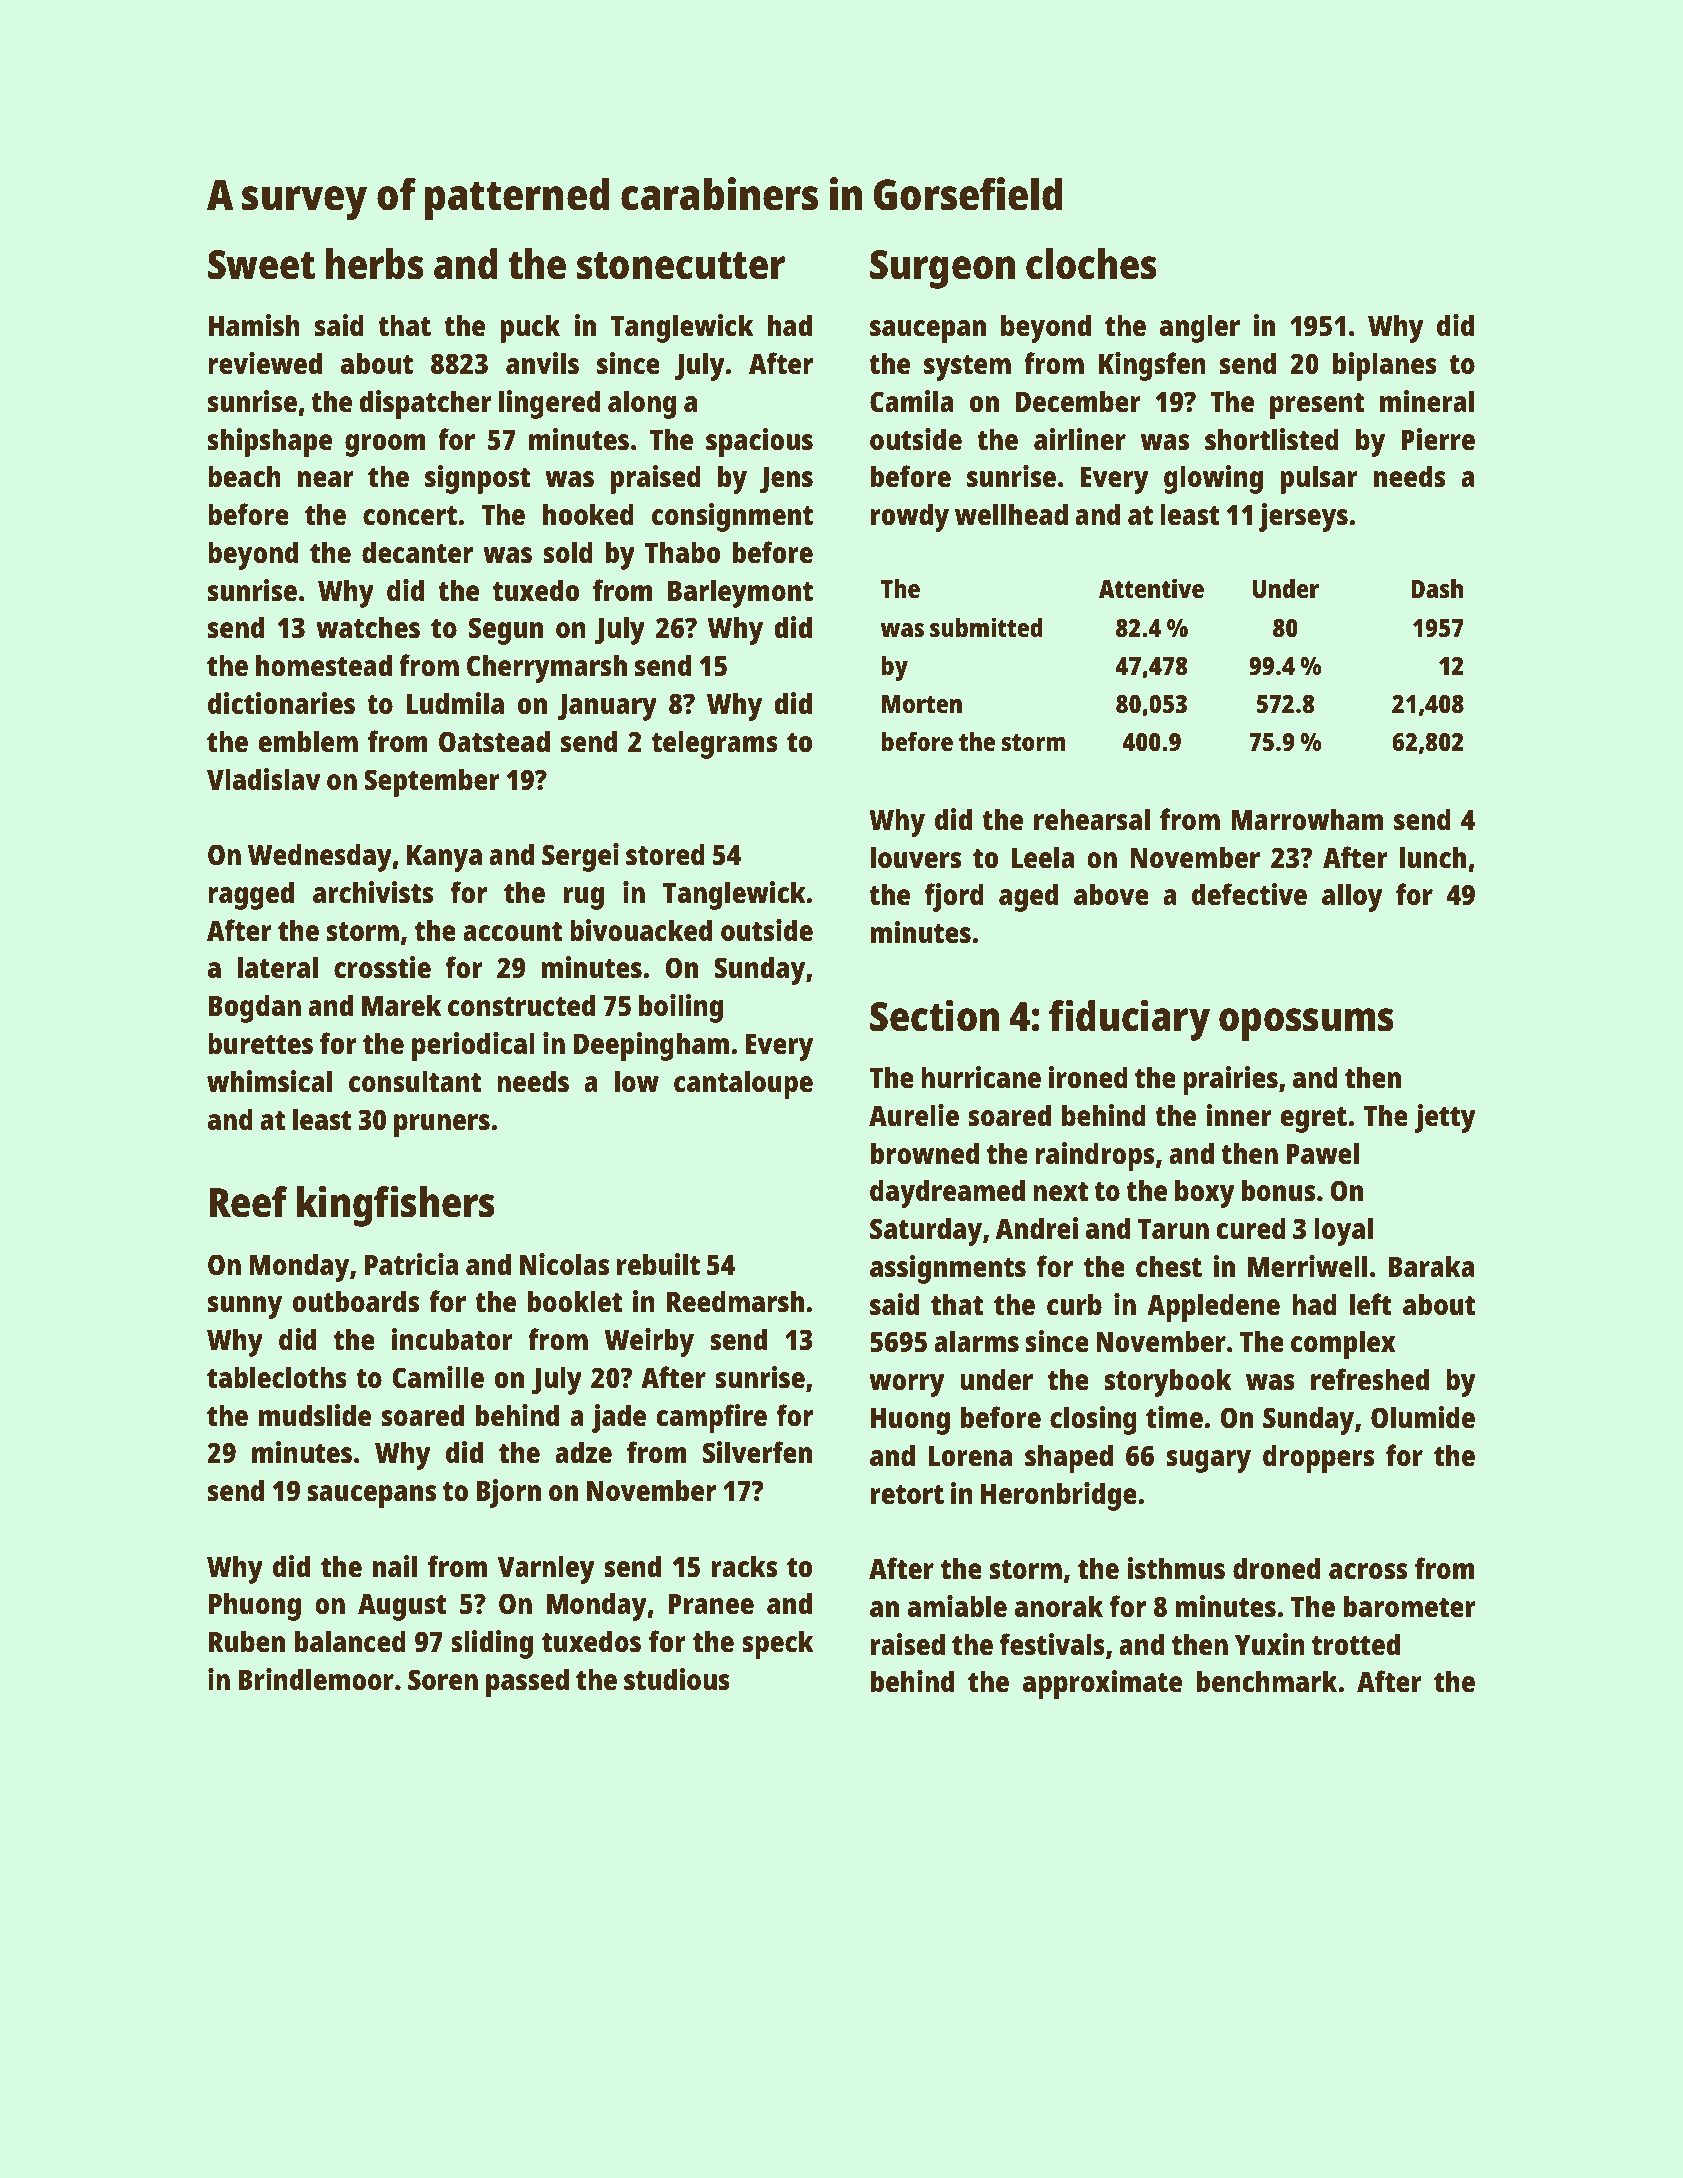  What do you see at coordinates (247, 1641) in the screenshot?
I see `Ruben` at bounding box center [247, 1641].
